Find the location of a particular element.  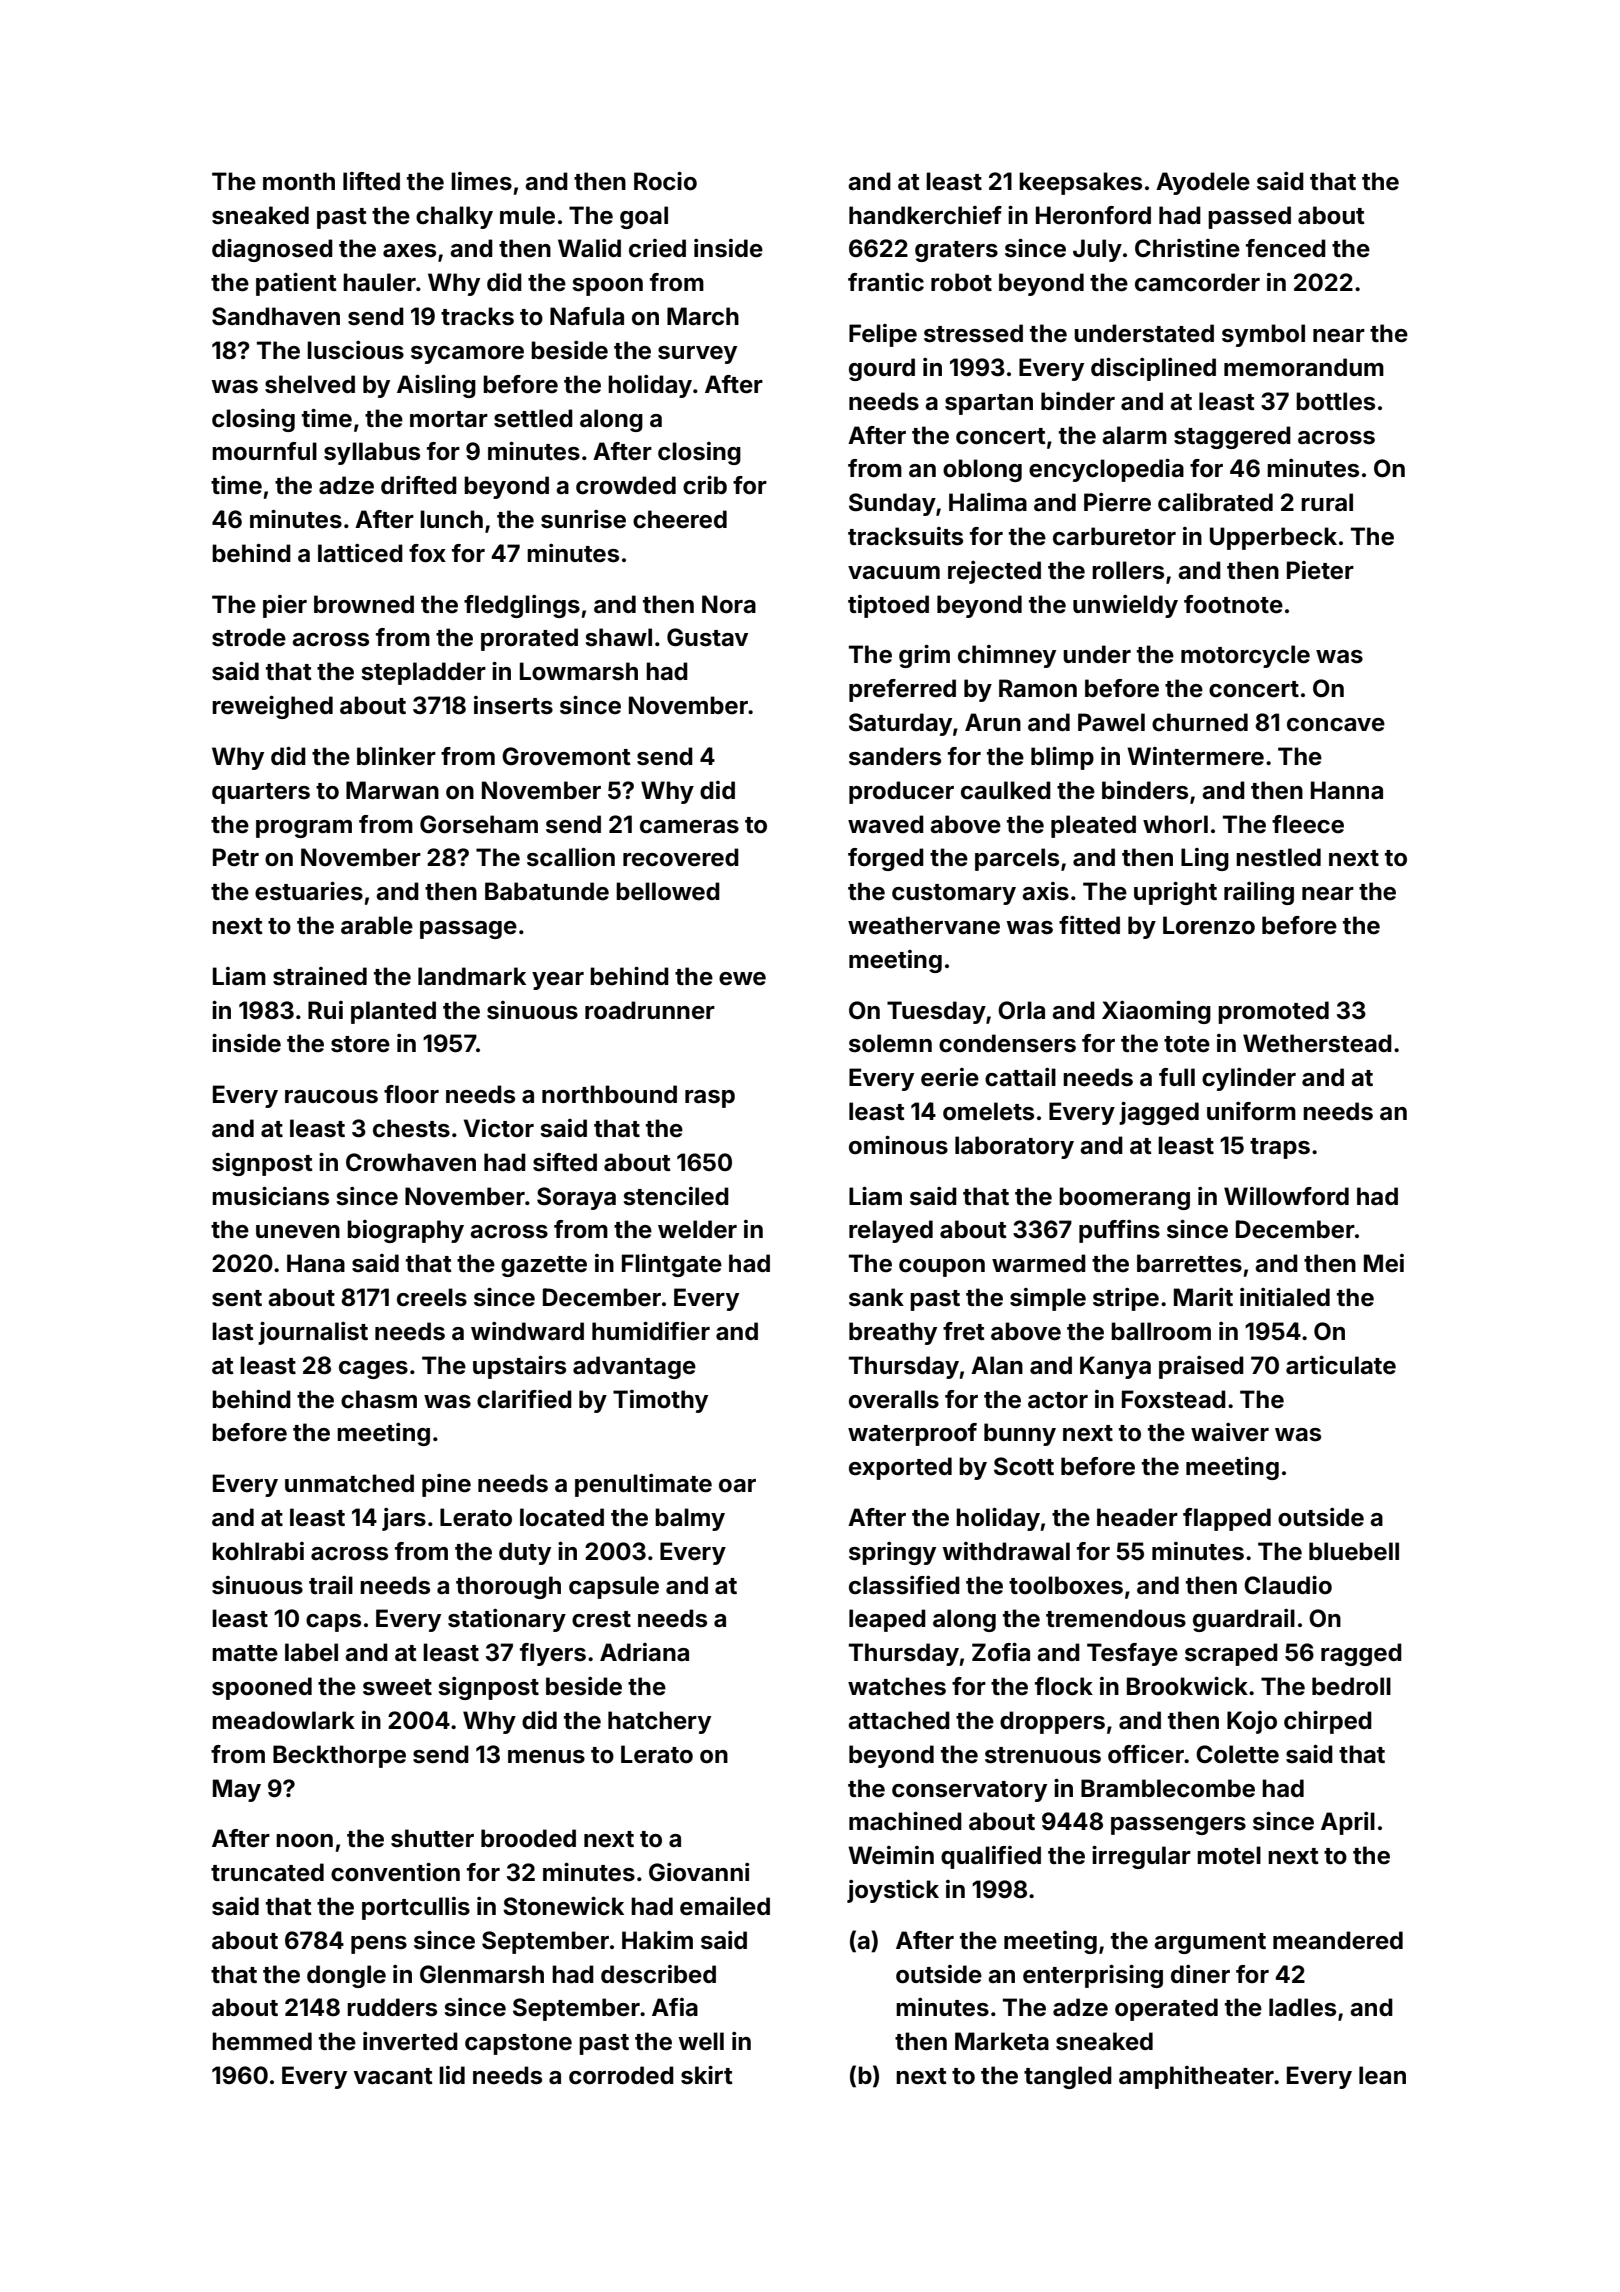

sank is located at coordinates (876, 1297).
